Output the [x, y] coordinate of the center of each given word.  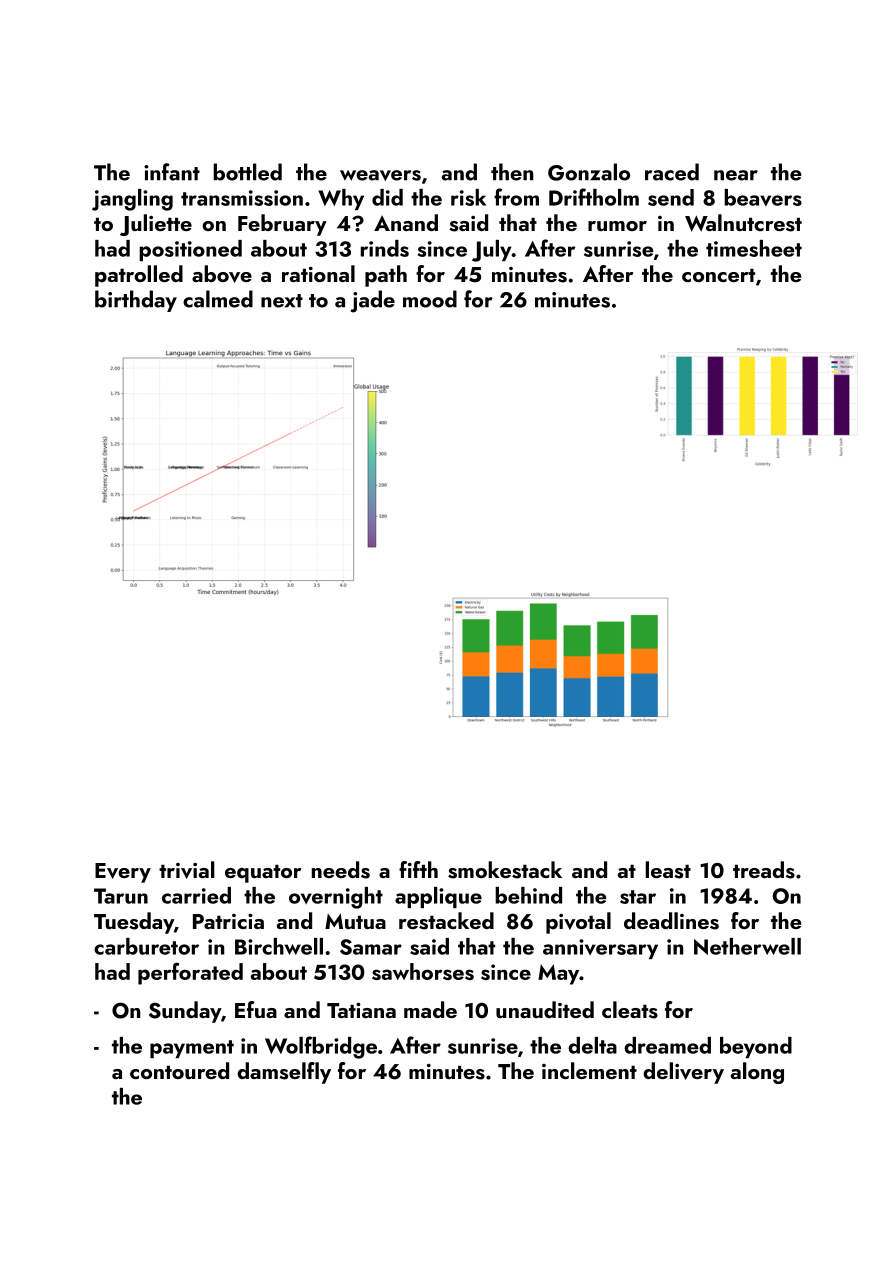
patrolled [139, 276]
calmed [218, 299]
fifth [418, 869]
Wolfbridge [321, 1047]
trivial [187, 870]
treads [764, 870]
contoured [179, 1070]
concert [718, 275]
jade [373, 301]
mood [430, 299]
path [386, 276]
